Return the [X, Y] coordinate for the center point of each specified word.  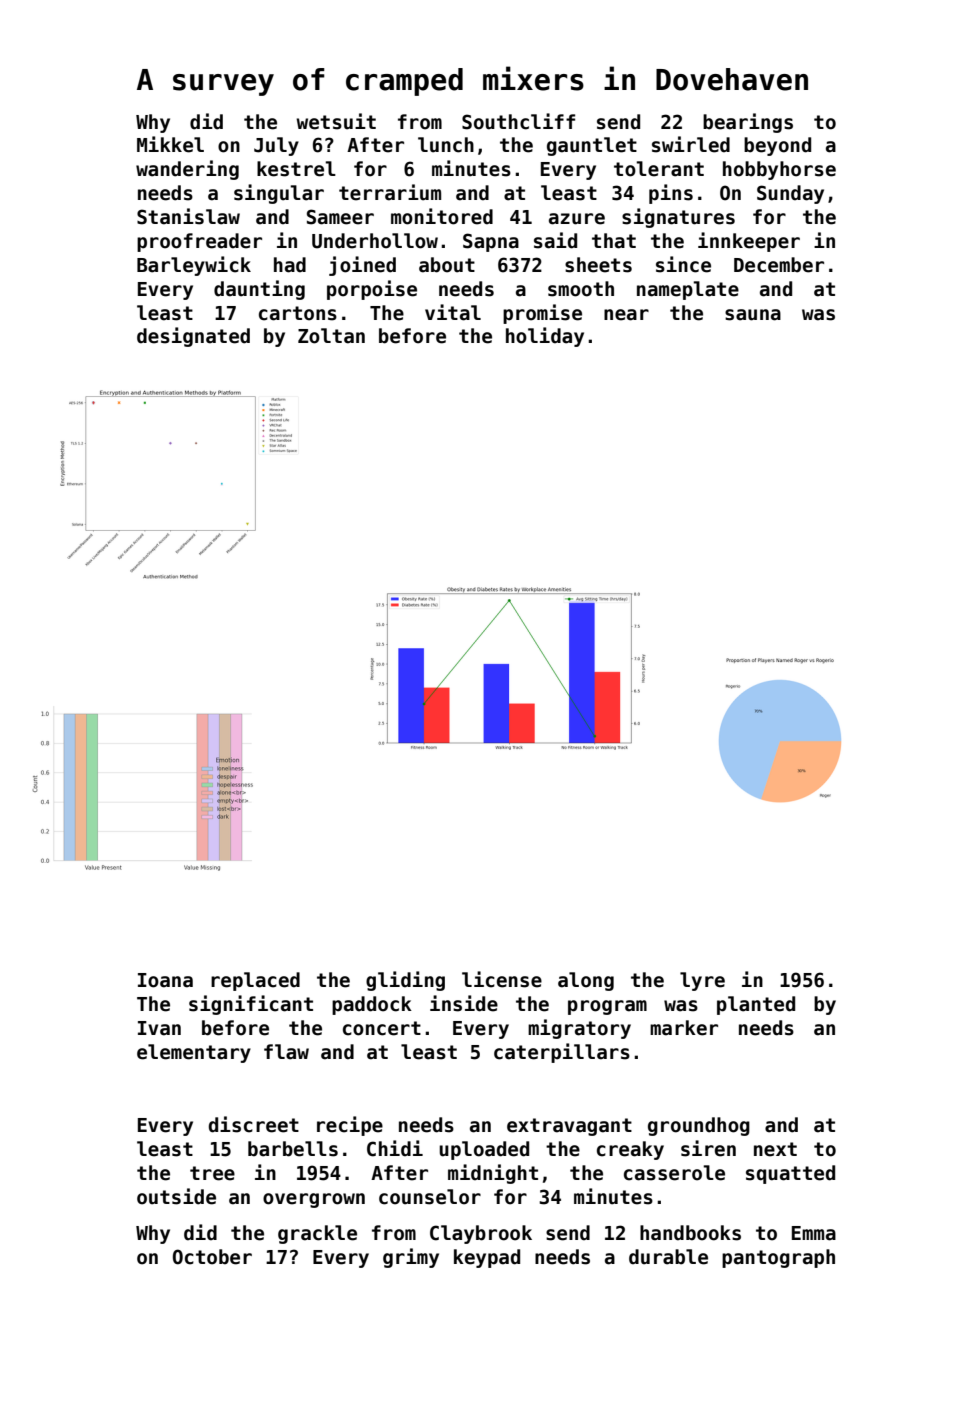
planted [756, 1005]
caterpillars [562, 1053]
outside [176, 1196]
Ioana [165, 980]
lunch [446, 145]
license [502, 979]
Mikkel [170, 144]
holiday [545, 337]
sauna [753, 315]
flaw [286, 1052]
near [626, 315]
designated [193, 337]
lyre [702, 981]
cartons [298, 313]
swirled [691, 144]
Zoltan [331, 336]
